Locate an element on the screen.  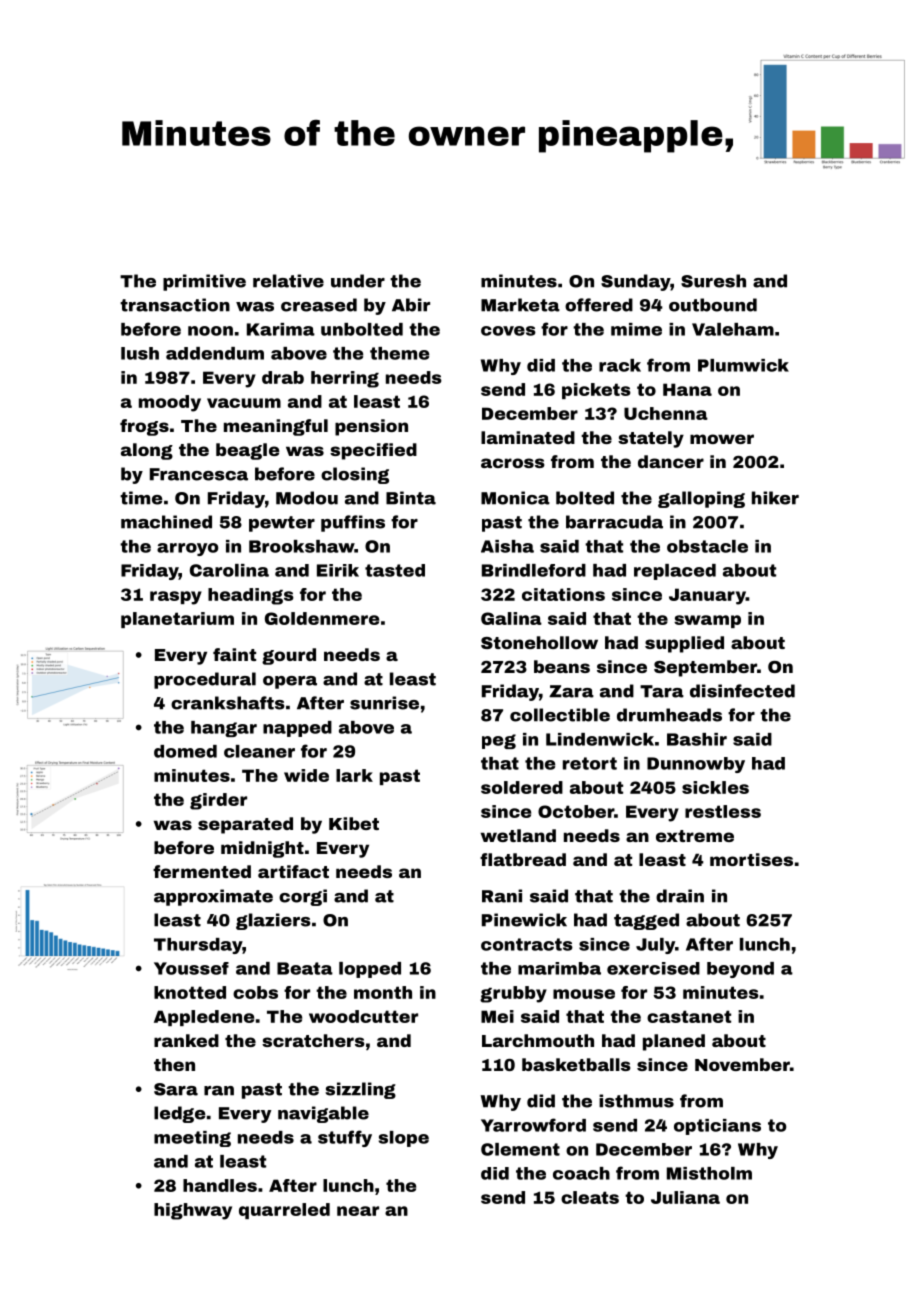
Youssef is located at coordinates (191, 968).
